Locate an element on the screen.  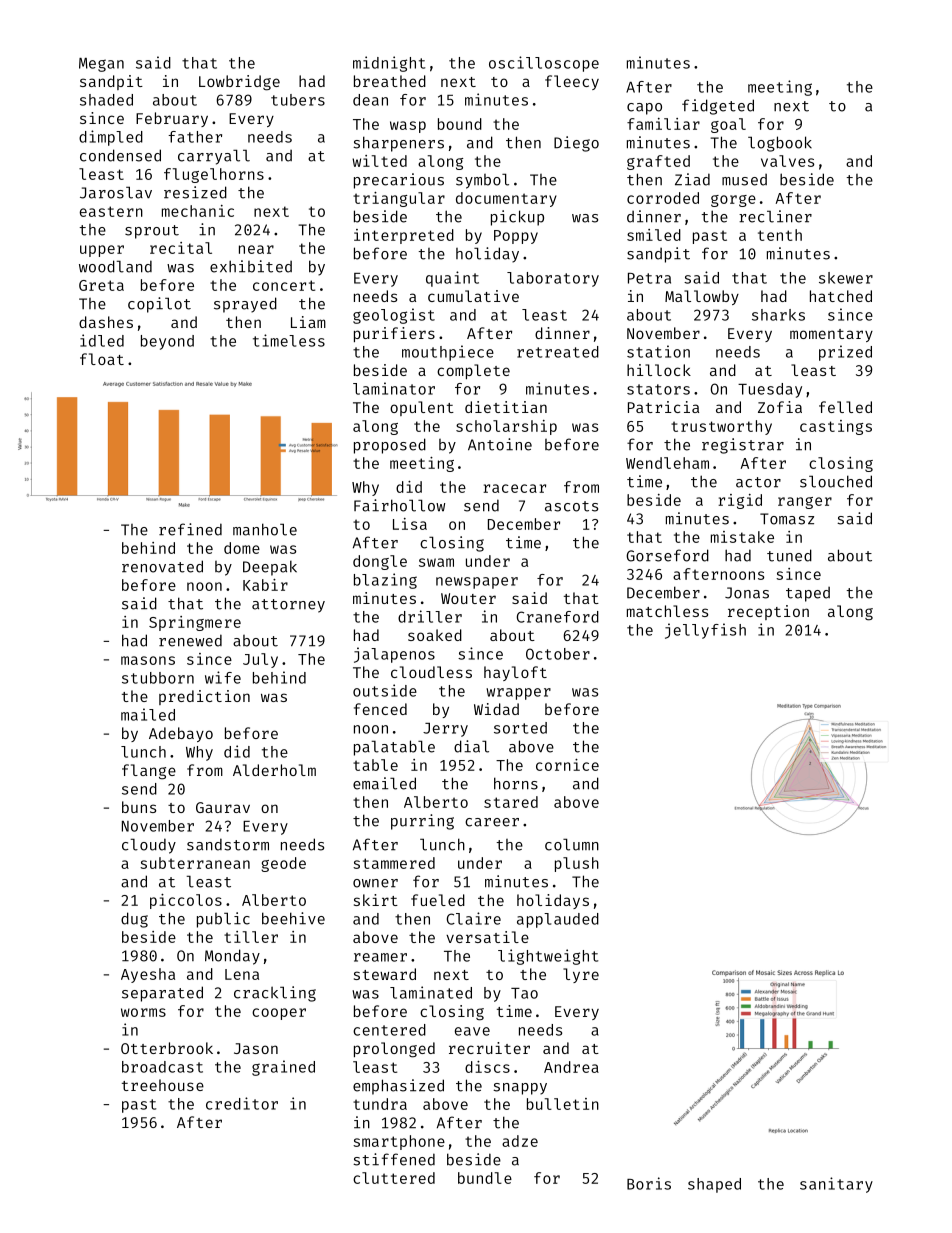
refined is located at coordinates (190, 529).
